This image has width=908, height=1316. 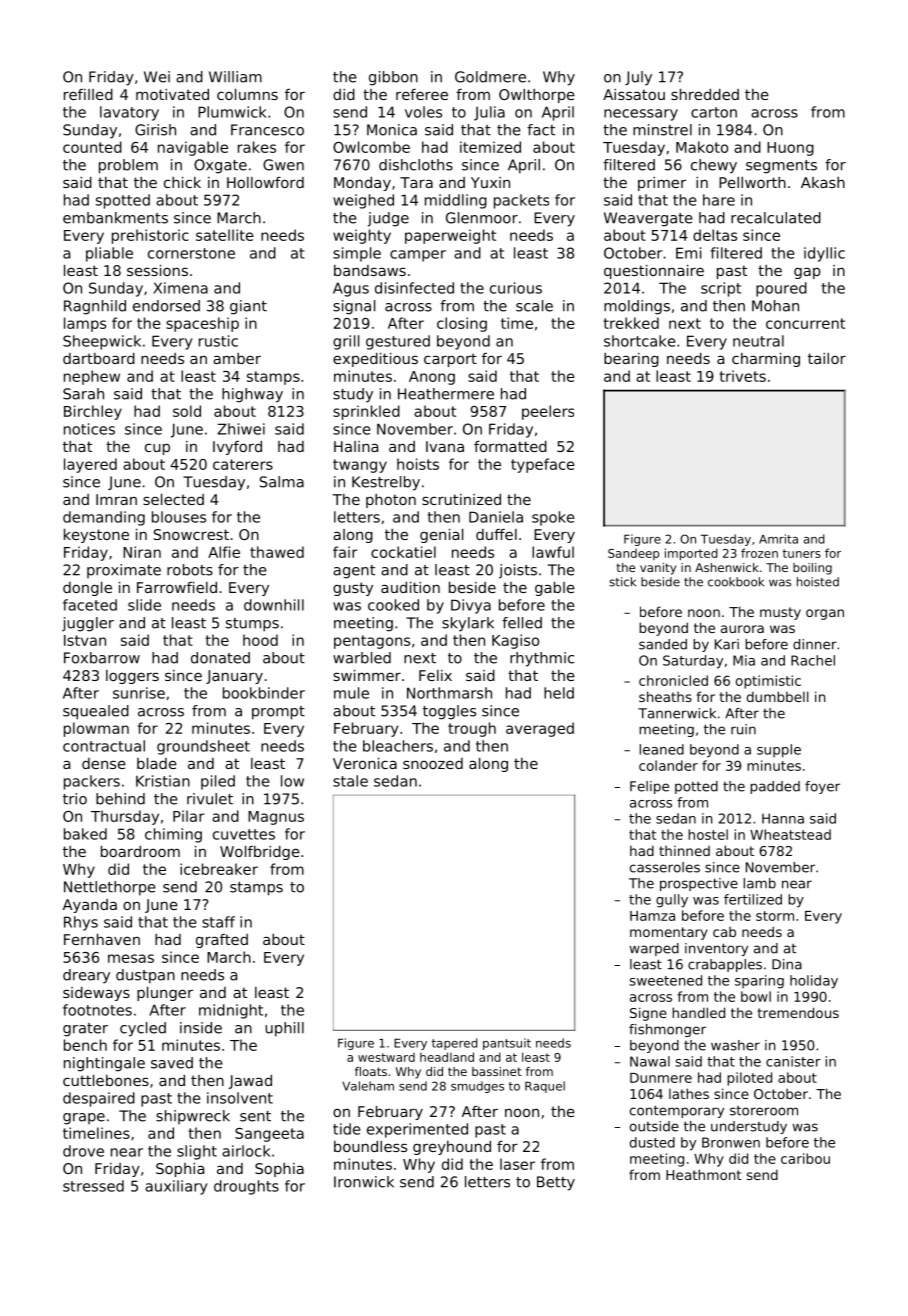 What do you see at coordinates (823, 182) in the image?
I see `Akash` at bounding box center [823, 182].
